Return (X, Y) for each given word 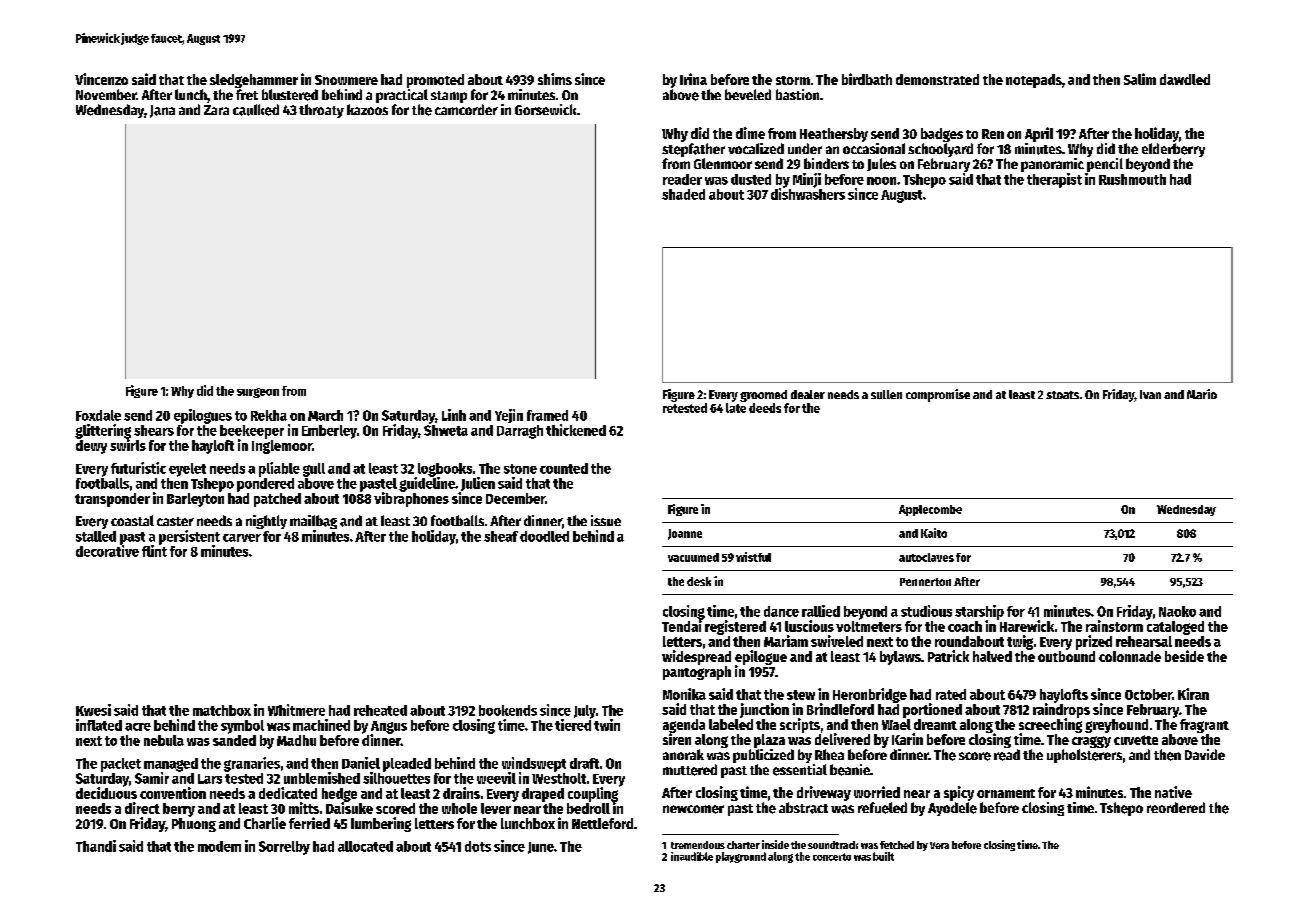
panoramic (1052, 165)
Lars (210, 779)
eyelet (187, 470)
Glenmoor (723, 163)
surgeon (258, 393)
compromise (938, 395)
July (585, 712)
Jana (162, 111)
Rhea (829, 754)
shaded (683, 194)
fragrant (1204, 726)
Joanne (685, 534)
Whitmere (296, 710)
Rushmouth (1132, 179)
